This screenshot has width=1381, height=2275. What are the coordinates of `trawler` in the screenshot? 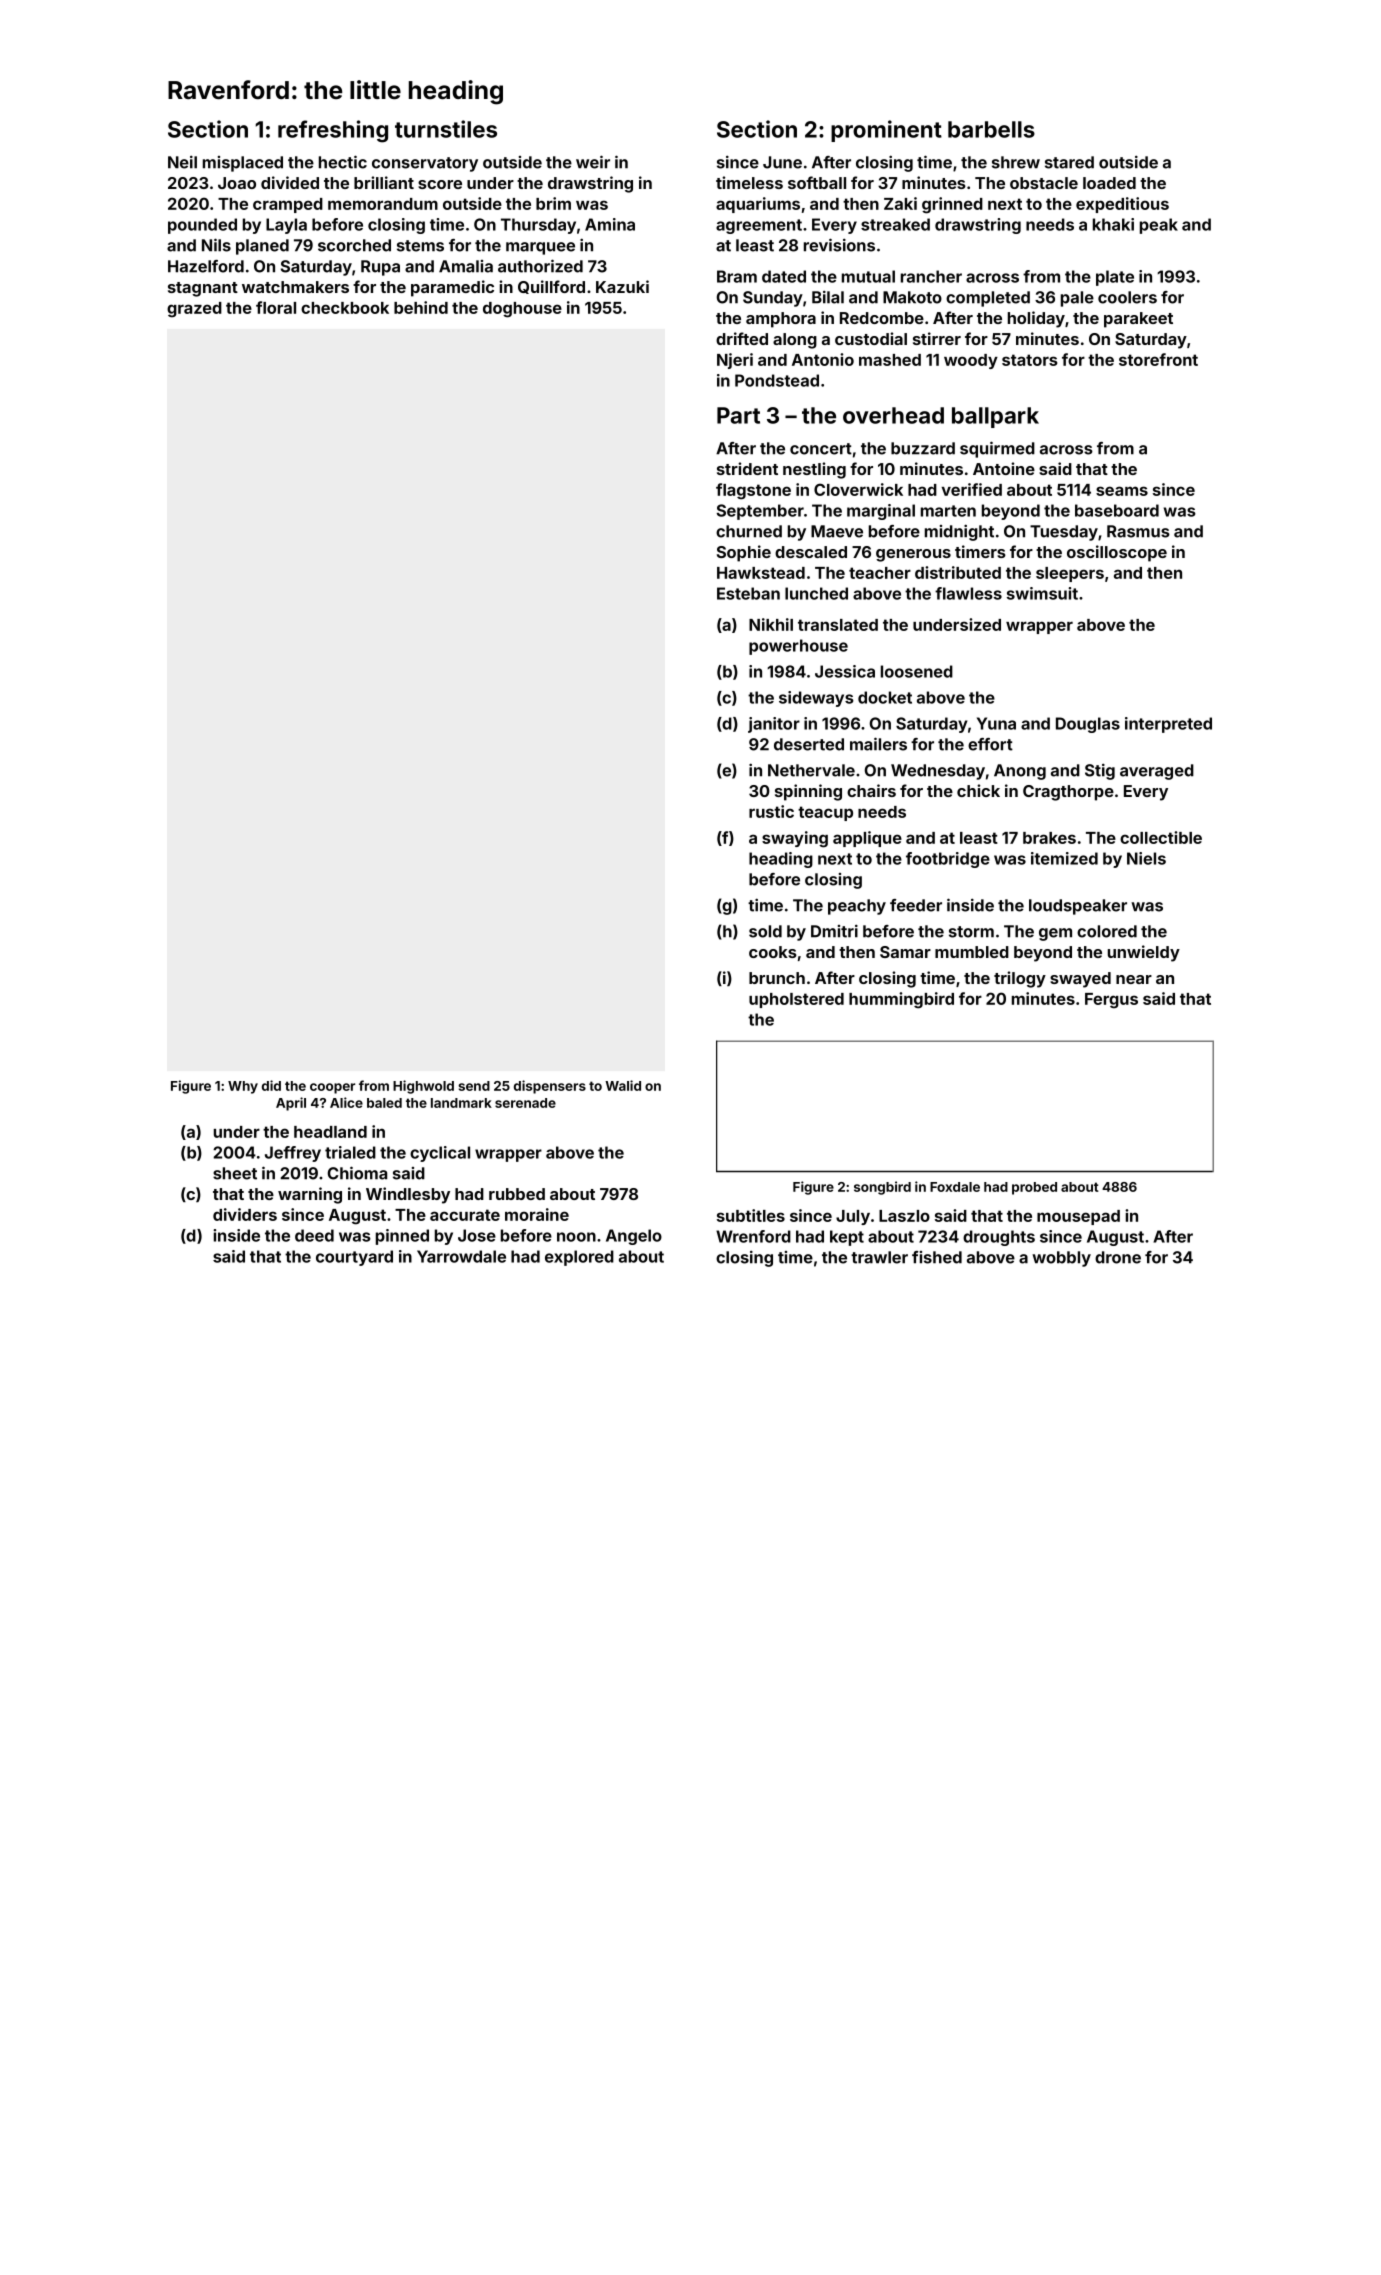 It's located at (879, 1257).
